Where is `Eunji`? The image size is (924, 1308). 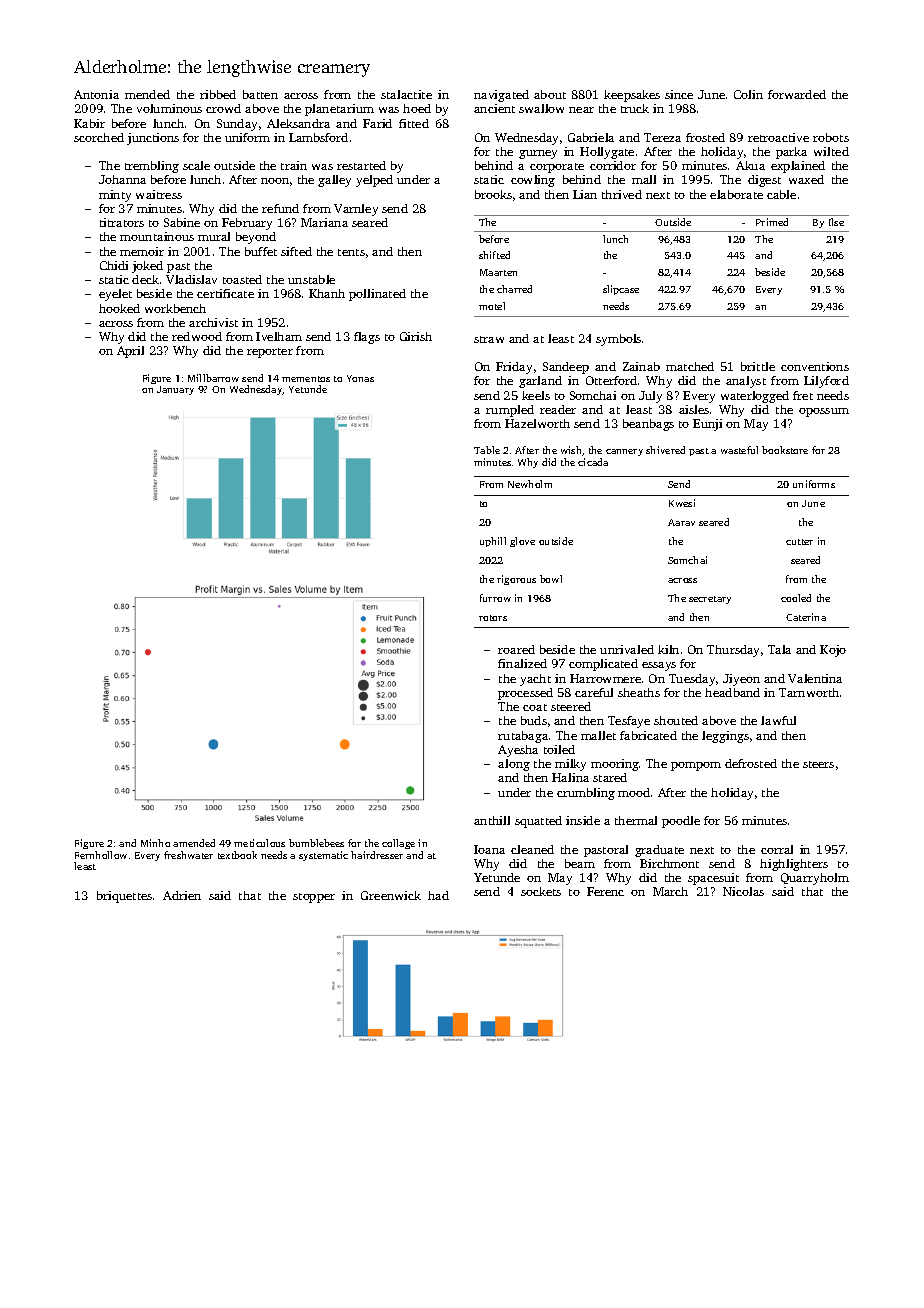 Eunji is located at coordinates (707, 425).
